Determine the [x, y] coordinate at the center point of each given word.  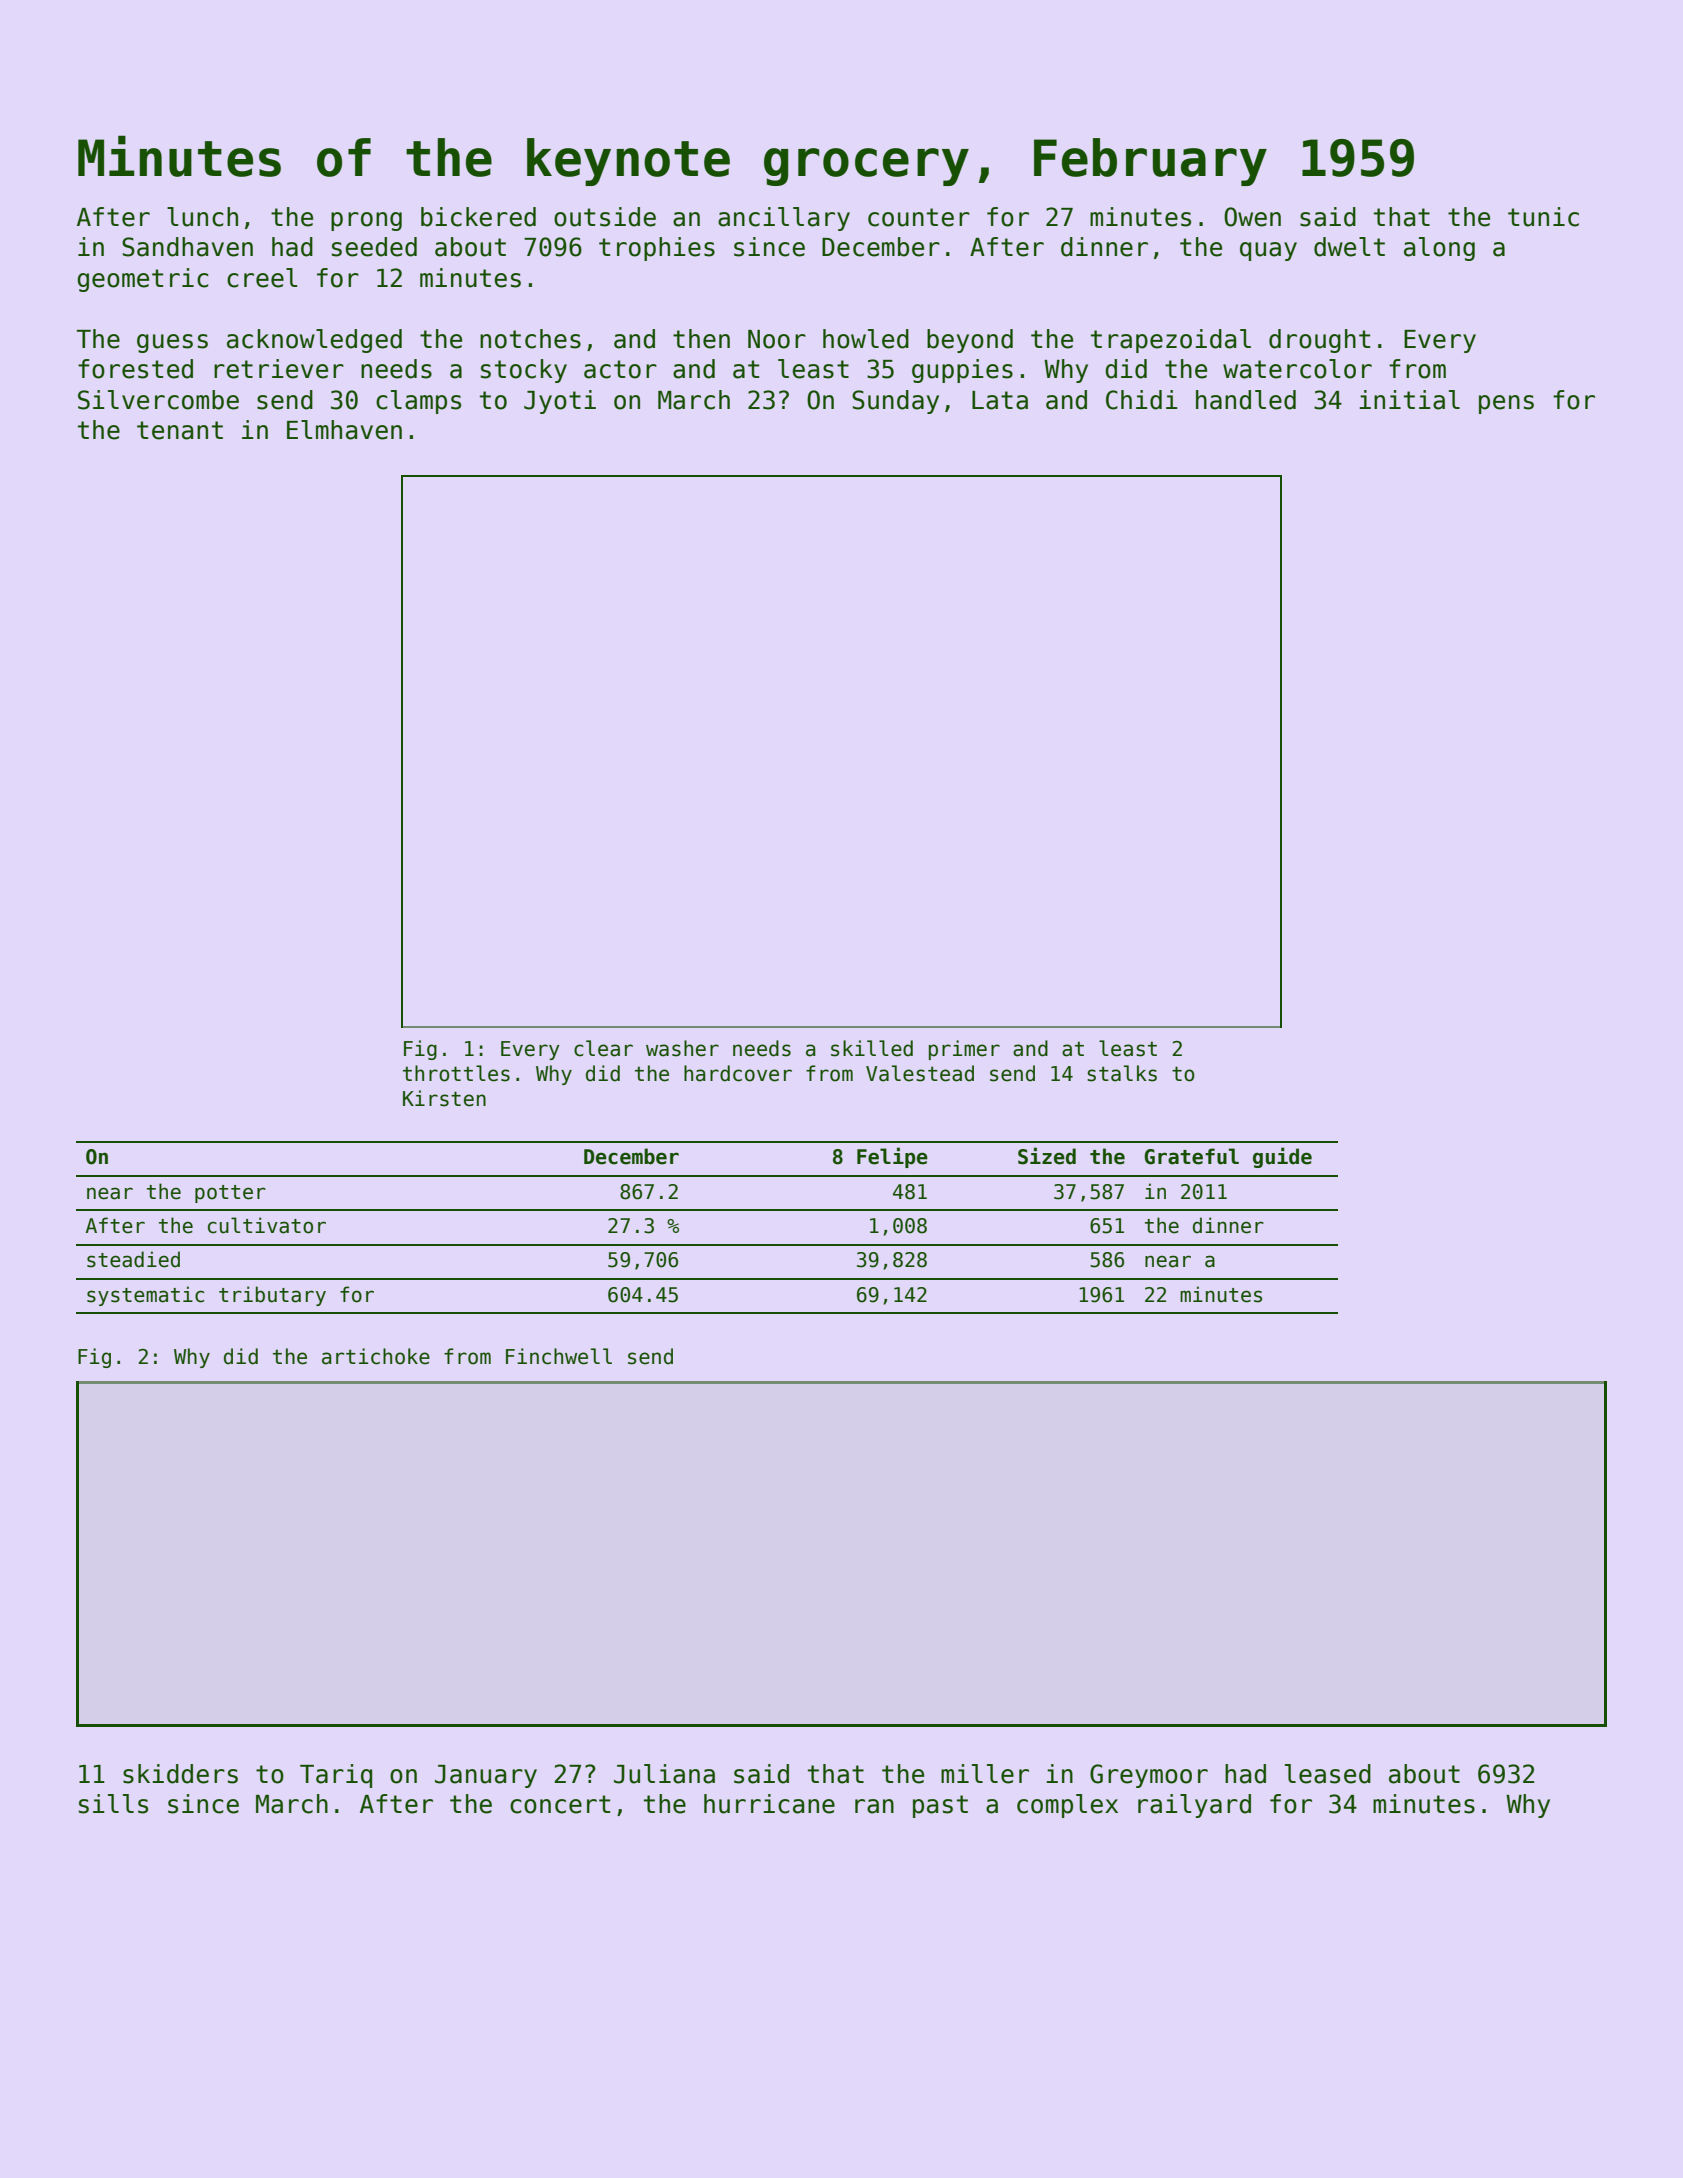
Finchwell [559, 1356]
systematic [145, 1296]
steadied [133, 1259]
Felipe [892, 1157]
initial [1409, 400]
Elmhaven [344, 430]
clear [603, 1048]
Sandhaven [187, 247]
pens [1506, 404]
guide [1282, 1157]
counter [919, 217]
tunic [1543, 217]
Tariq [336, 1776]
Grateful [1191, 1156]
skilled [872, 1048]
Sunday [895, 402]
